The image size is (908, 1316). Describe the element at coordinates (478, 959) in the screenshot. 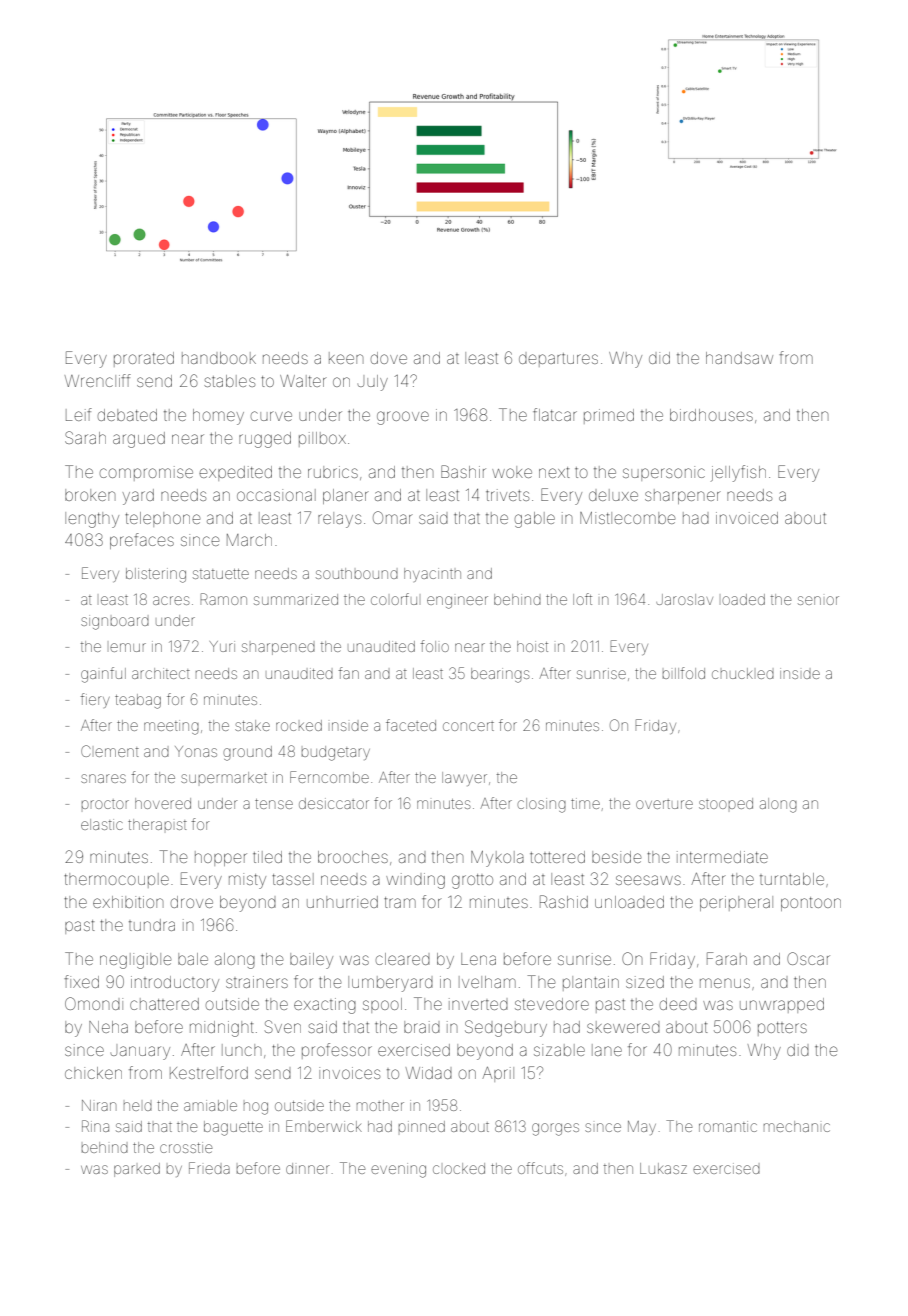

I see `Lena` at that location.
